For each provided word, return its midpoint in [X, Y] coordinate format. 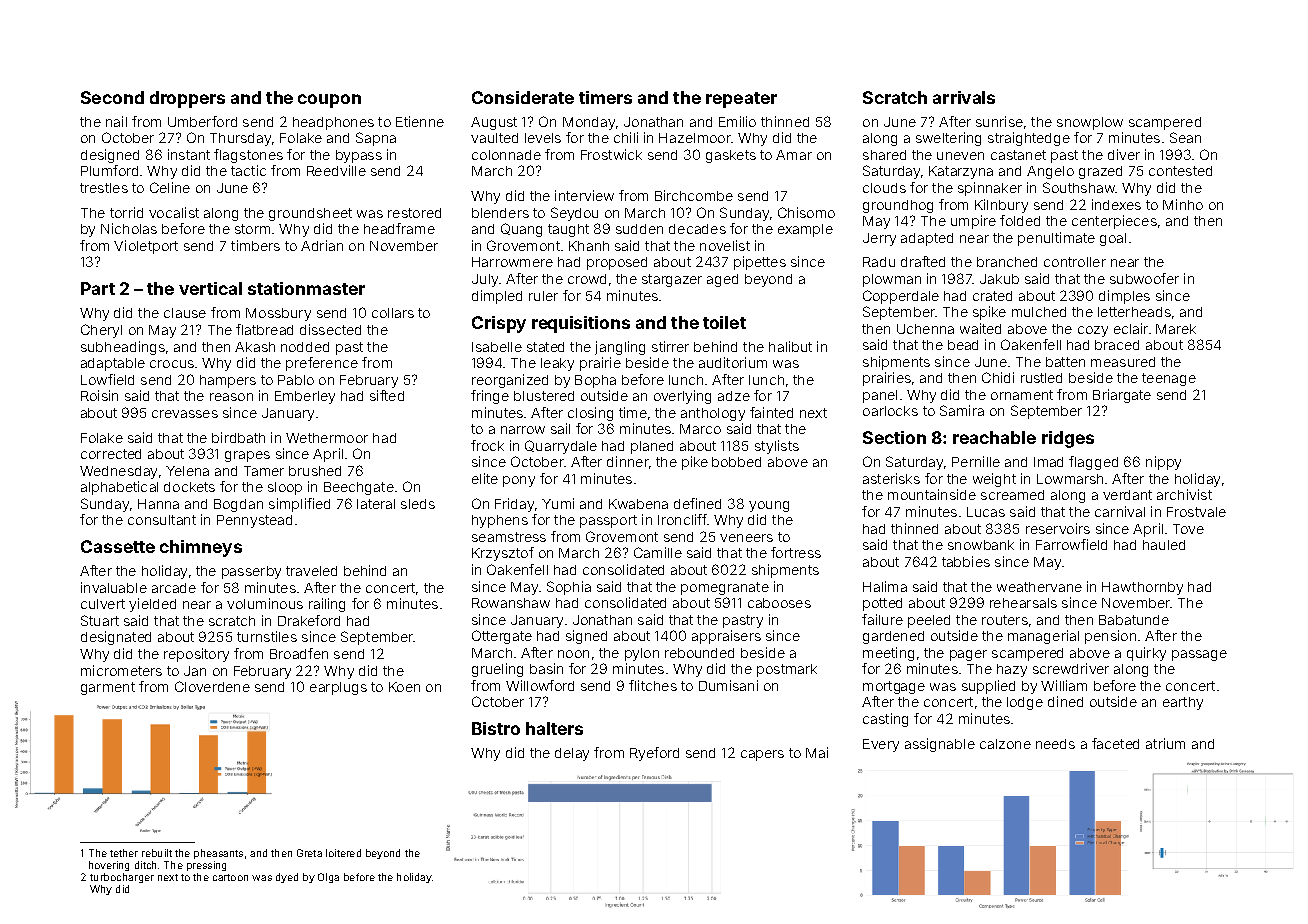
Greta [309, 853]
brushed [315, 471]
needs [1055, 744]
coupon [329, 101]
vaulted [494, 138]
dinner [628, 461]
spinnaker [990, 189]
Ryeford [654, 754]
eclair [1131, 328]
